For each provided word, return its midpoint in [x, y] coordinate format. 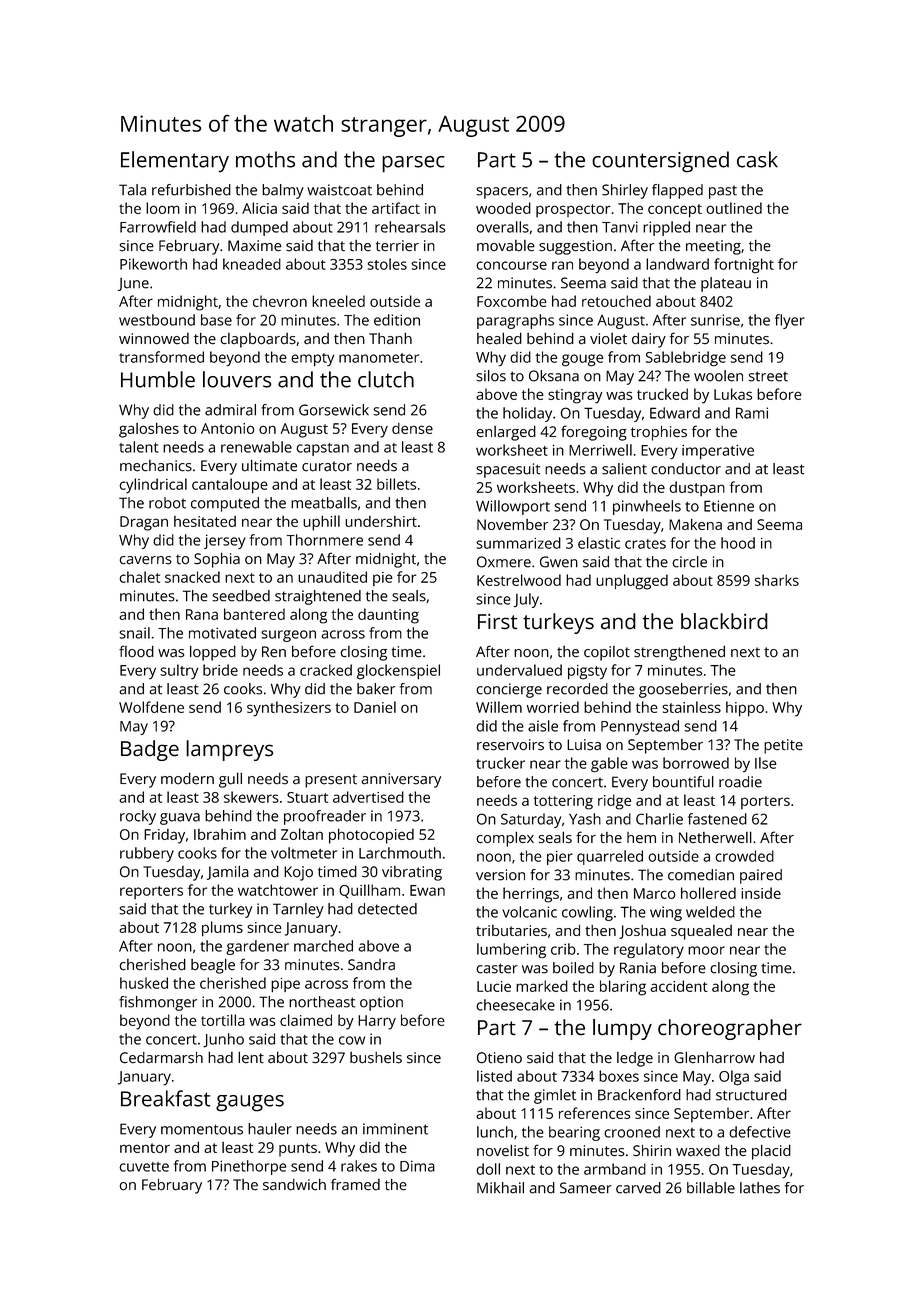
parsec [413, 164]
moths [265, 159]
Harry [377, 1022]
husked [144, 983]
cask [757, 159]
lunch [495, 1132]
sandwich [294, 1185]
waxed [698, 1151]
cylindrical [153, 486]
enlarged [506, 433]
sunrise [715, 320]
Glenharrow [714, 1057]
